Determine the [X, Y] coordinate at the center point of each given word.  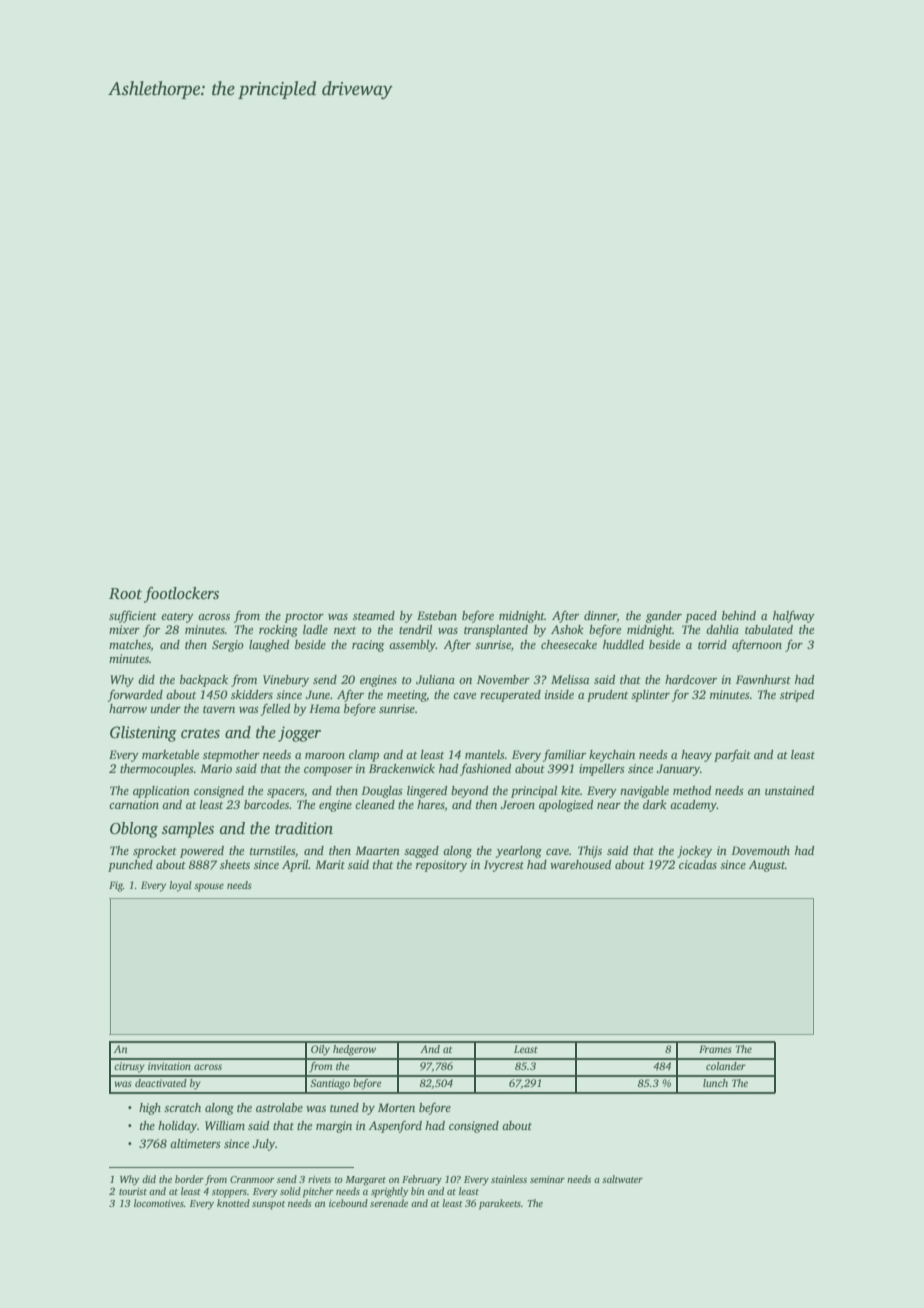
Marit [330, 864]
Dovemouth [760, 850]
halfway [794, 616]
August [767, 866]
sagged [421, 852]
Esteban [437, 615]
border [189, 1179]
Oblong [134, 830]
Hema [324, 708]
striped [797, 696]
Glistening [143, 734]
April [295, 866]
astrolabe [279, 1107]
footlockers [181, 595]
